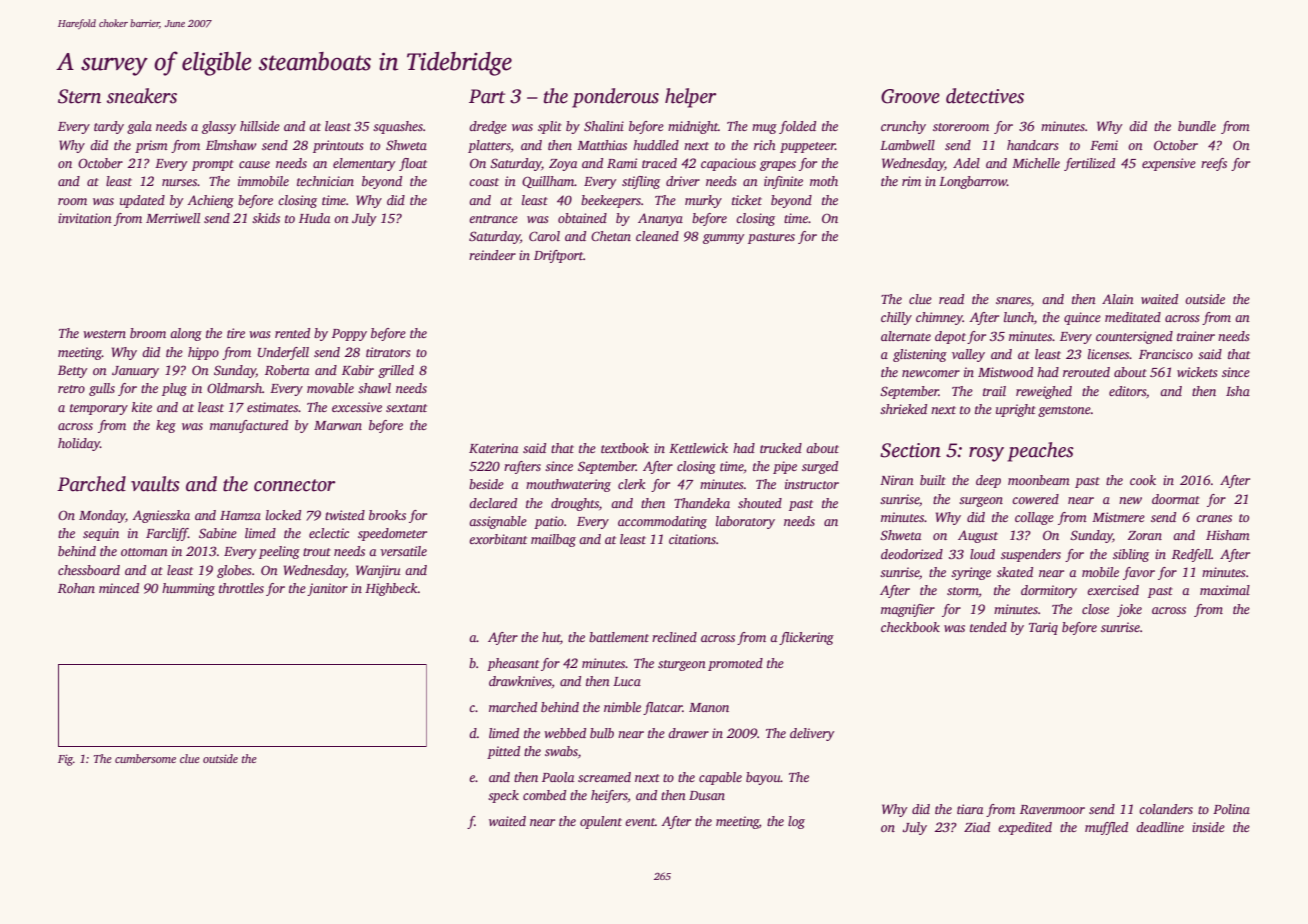 The height and width of the screenshot is (924, 1308). What do you see at coordinates (492, 255) in the screenshot?
I see `reindeer` at bounding box center [492, 255].
